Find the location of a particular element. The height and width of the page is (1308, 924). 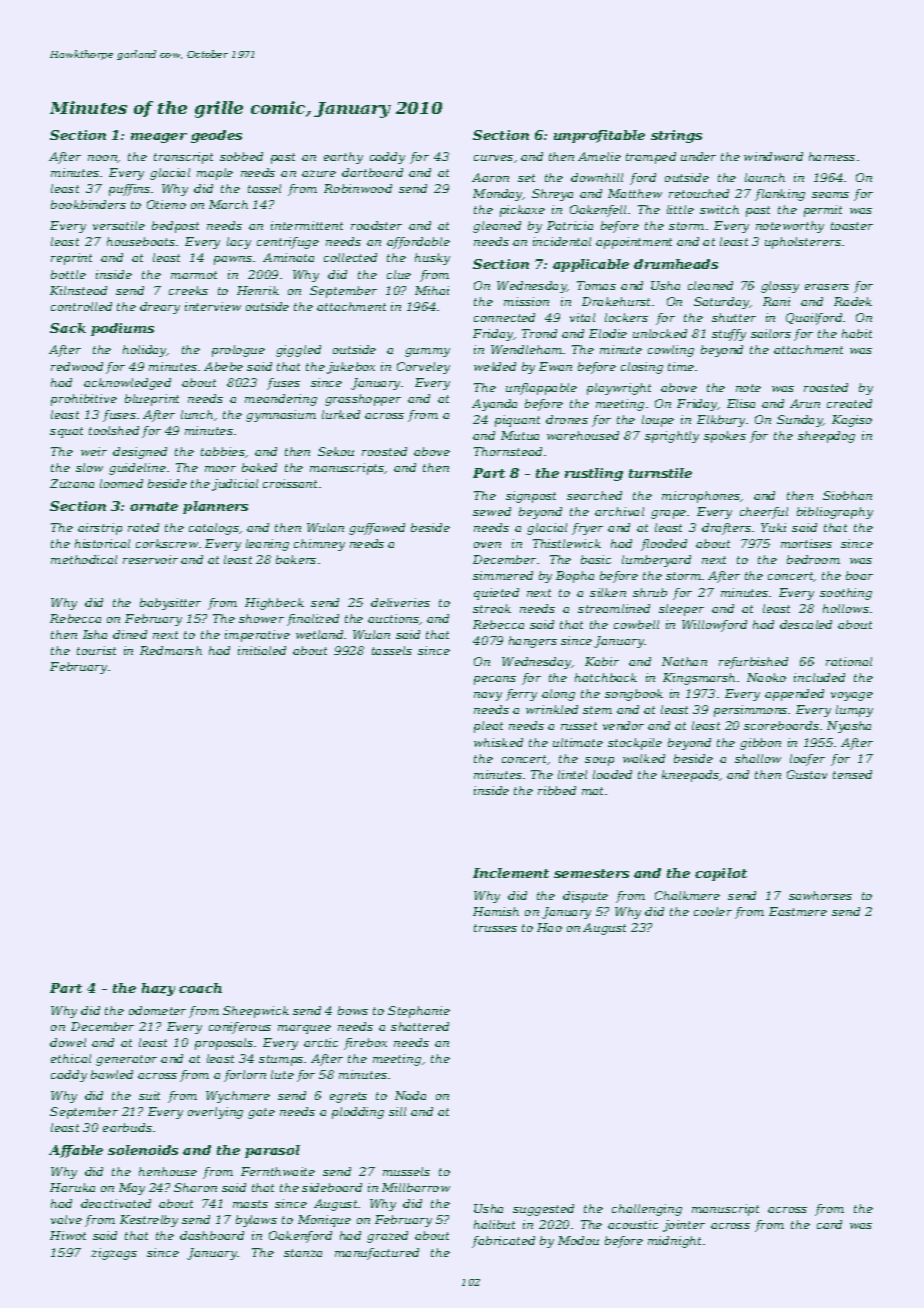

mission is located at coordinates (526, 301).
